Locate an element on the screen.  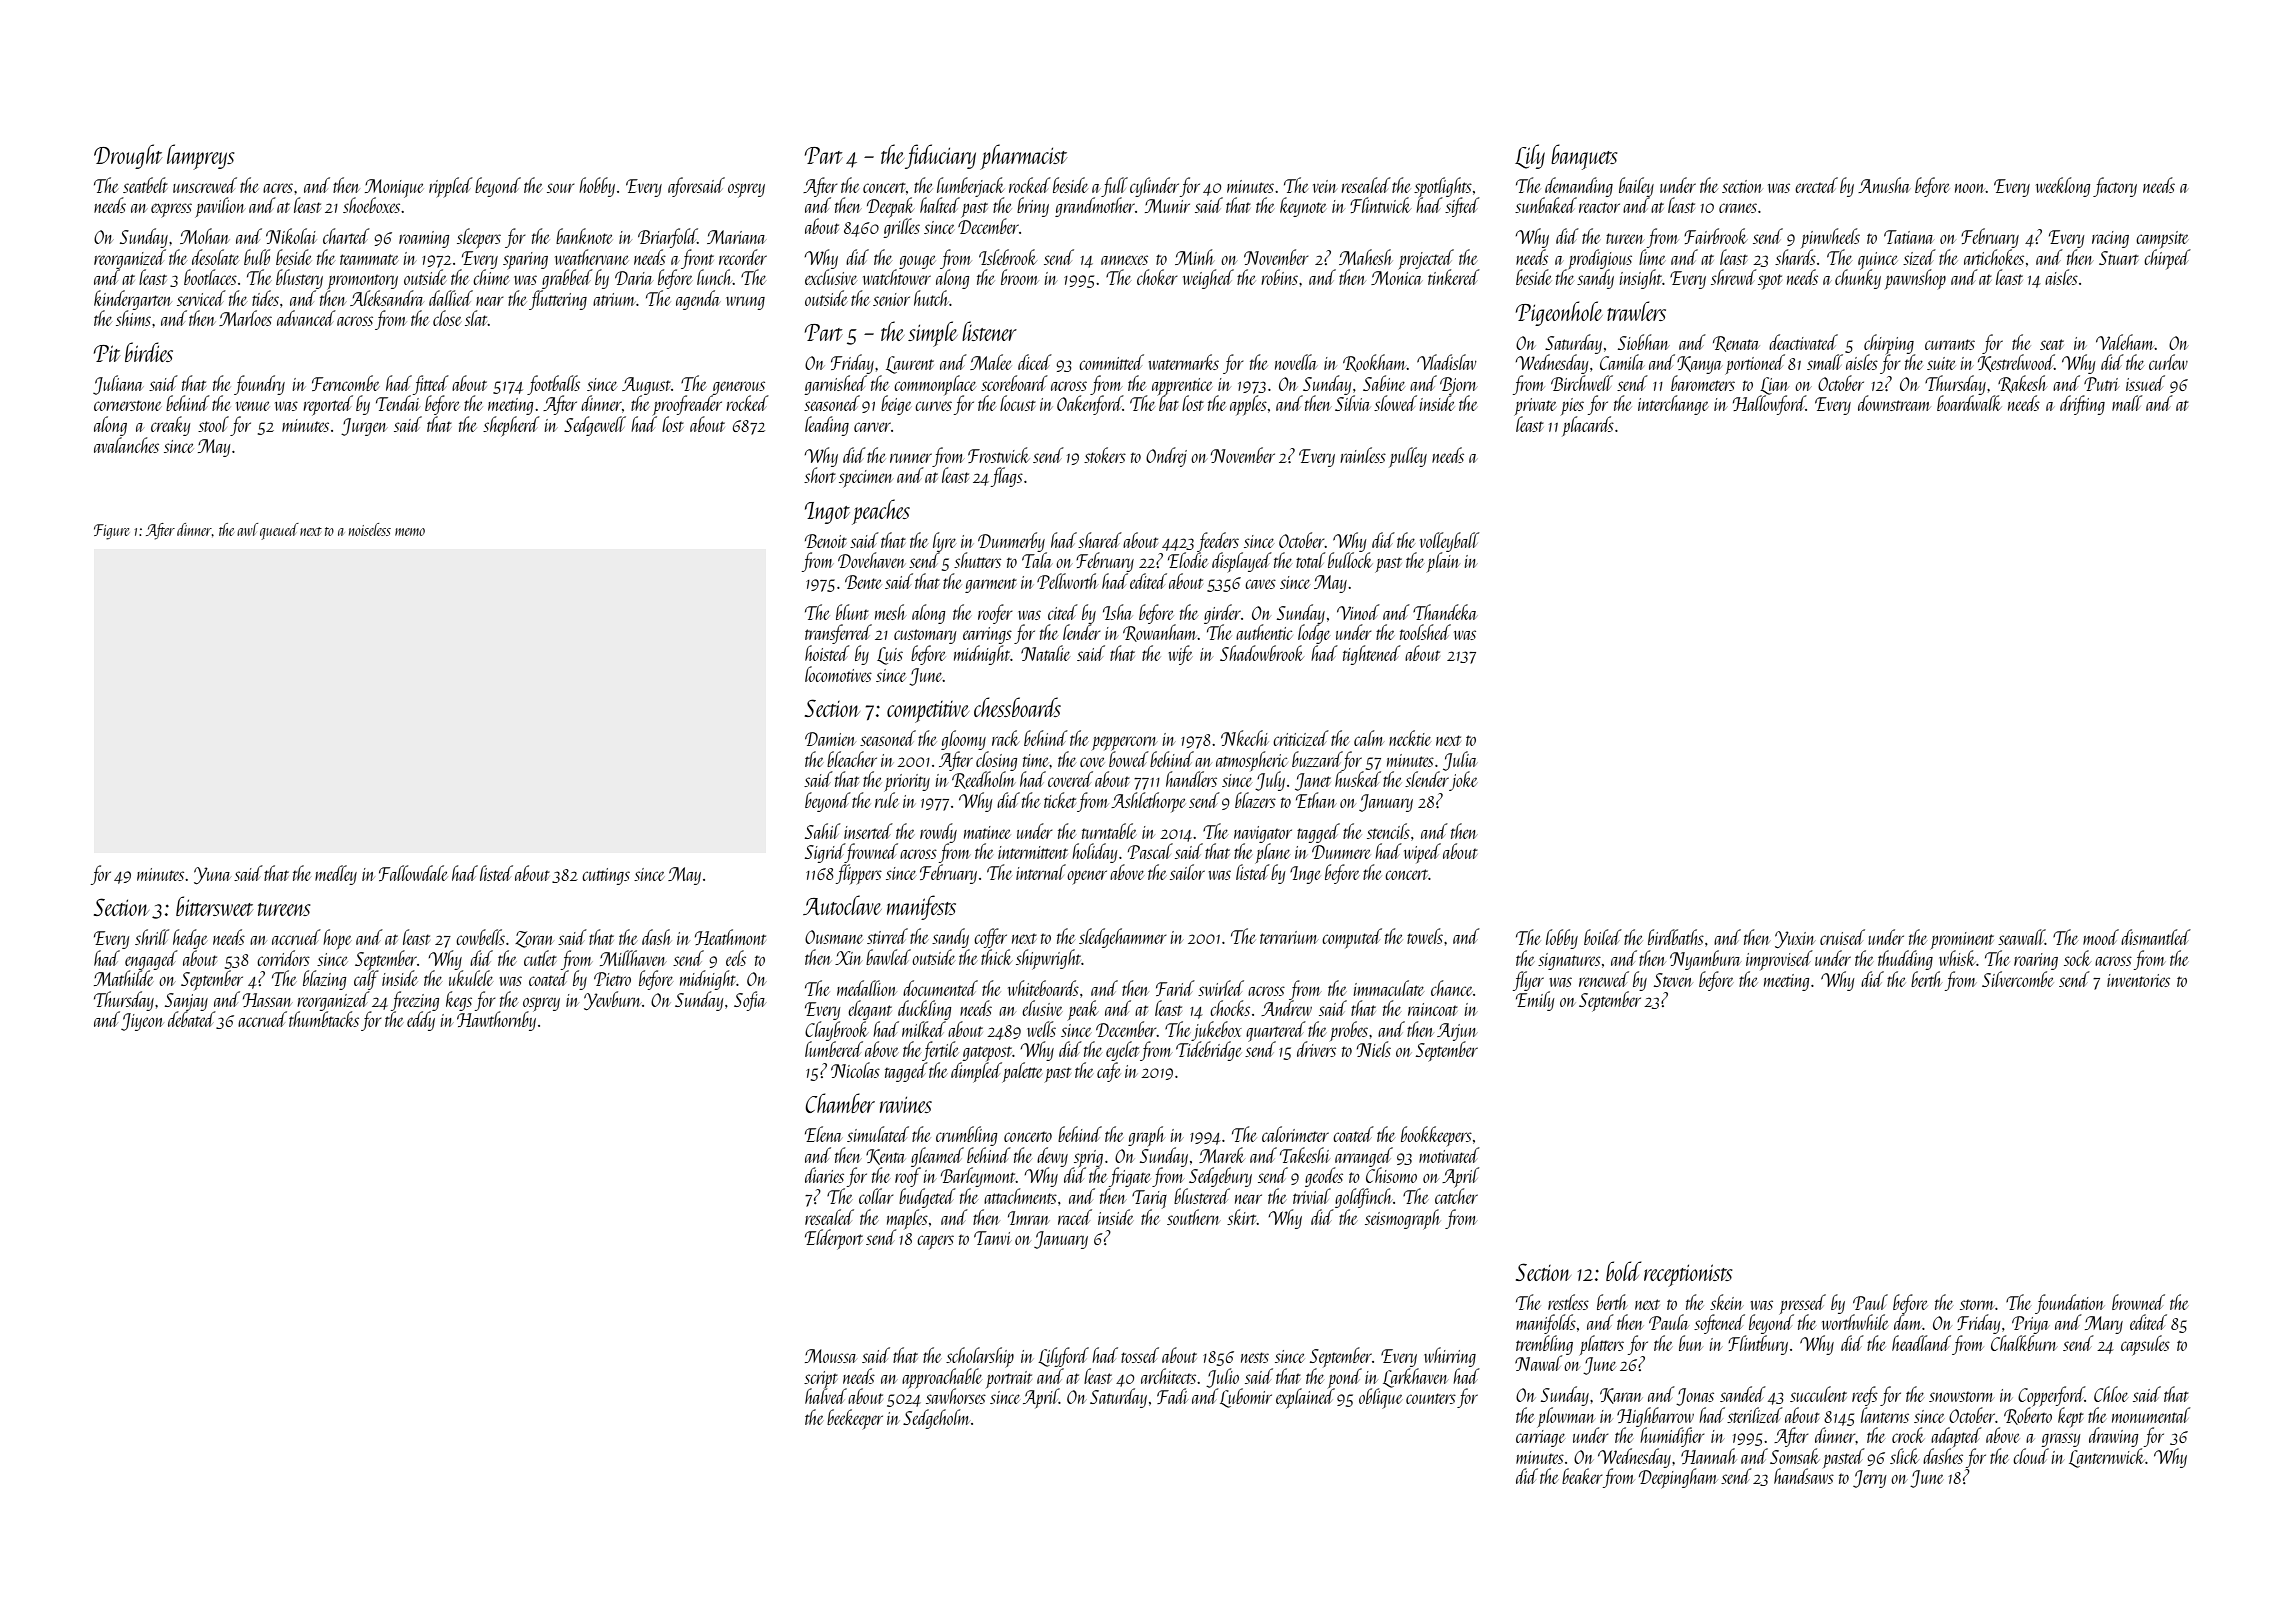
pharmacist is located at coordinates (1023, 157).
